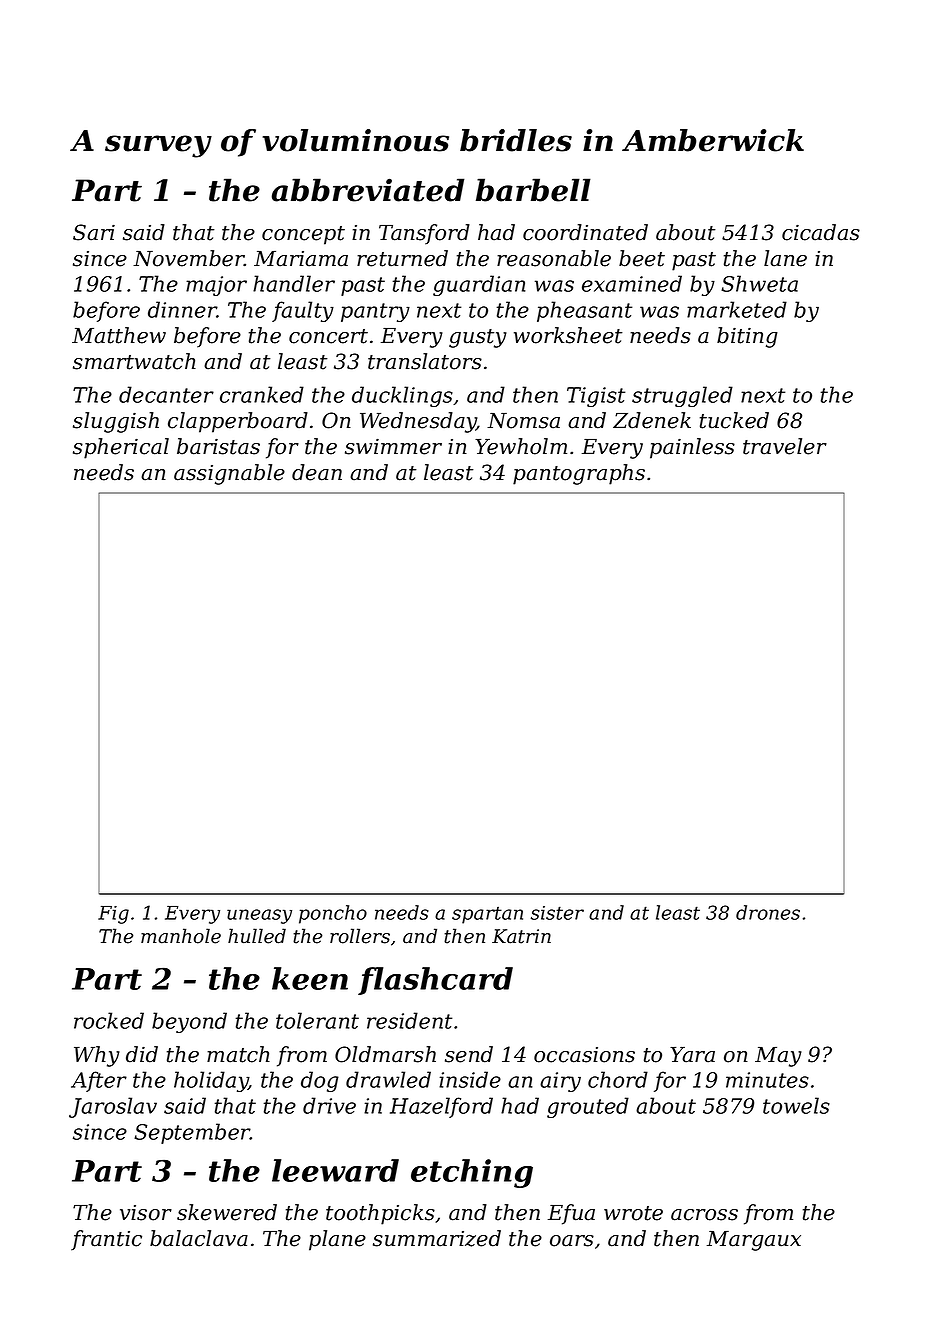  Describe the element at coordinates (768, 912) in the image. I see `drones` at that location.
